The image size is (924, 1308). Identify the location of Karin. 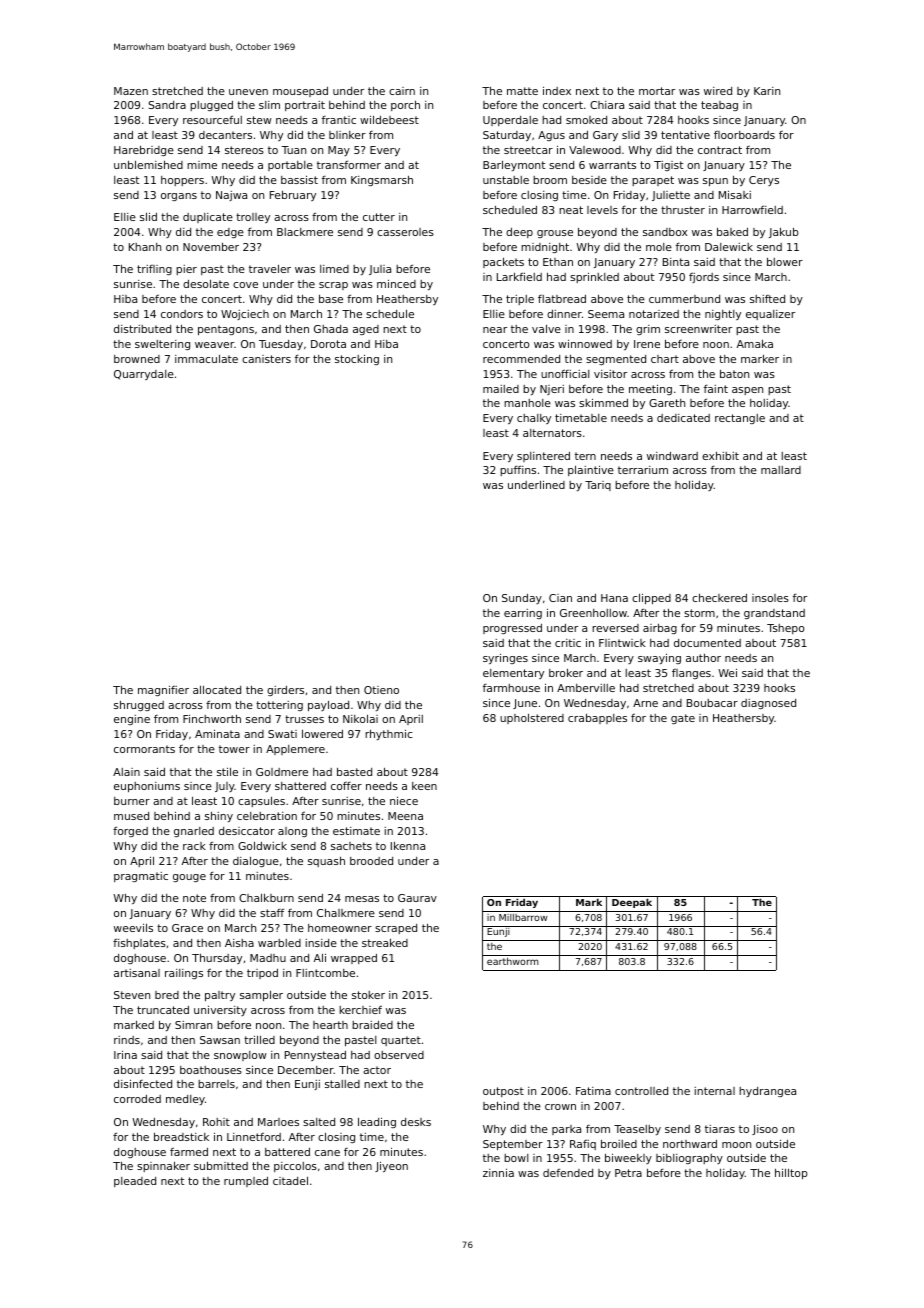
(767, 91).
